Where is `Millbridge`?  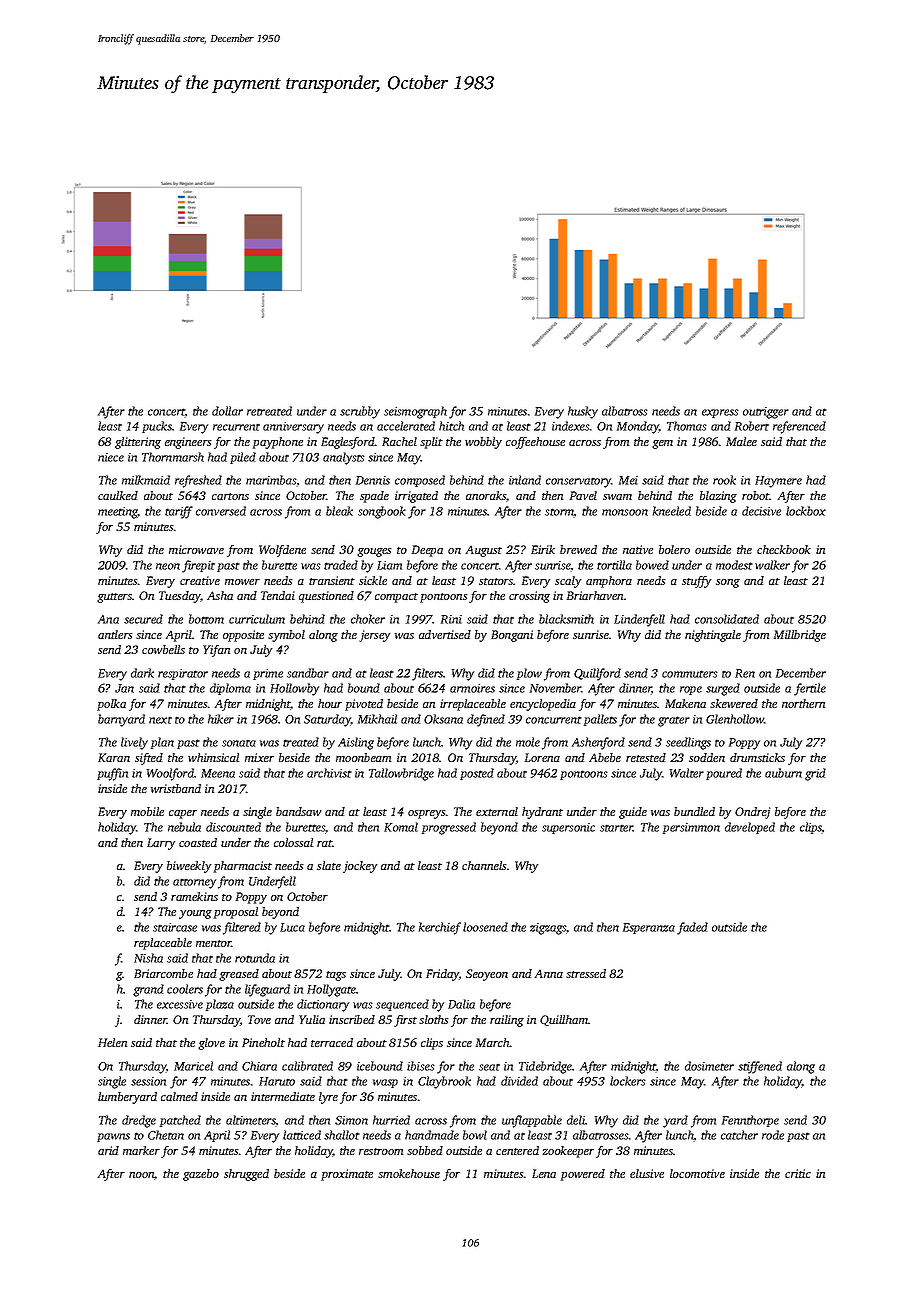
Millbridge is located at coordinates (800, 636).
